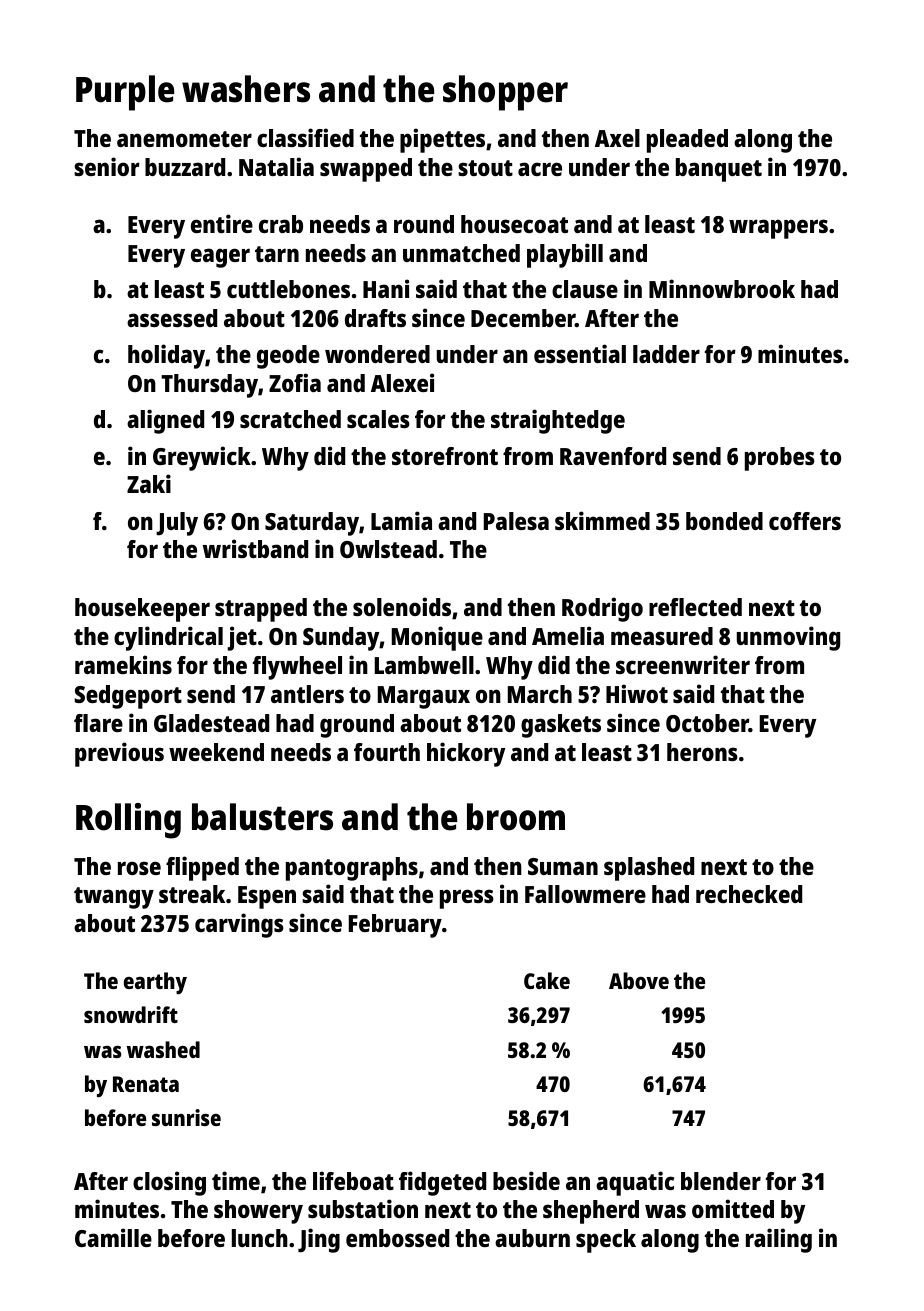 This document has width=924, height=1311. I want to click on sunrise, so click(186, 1117).
